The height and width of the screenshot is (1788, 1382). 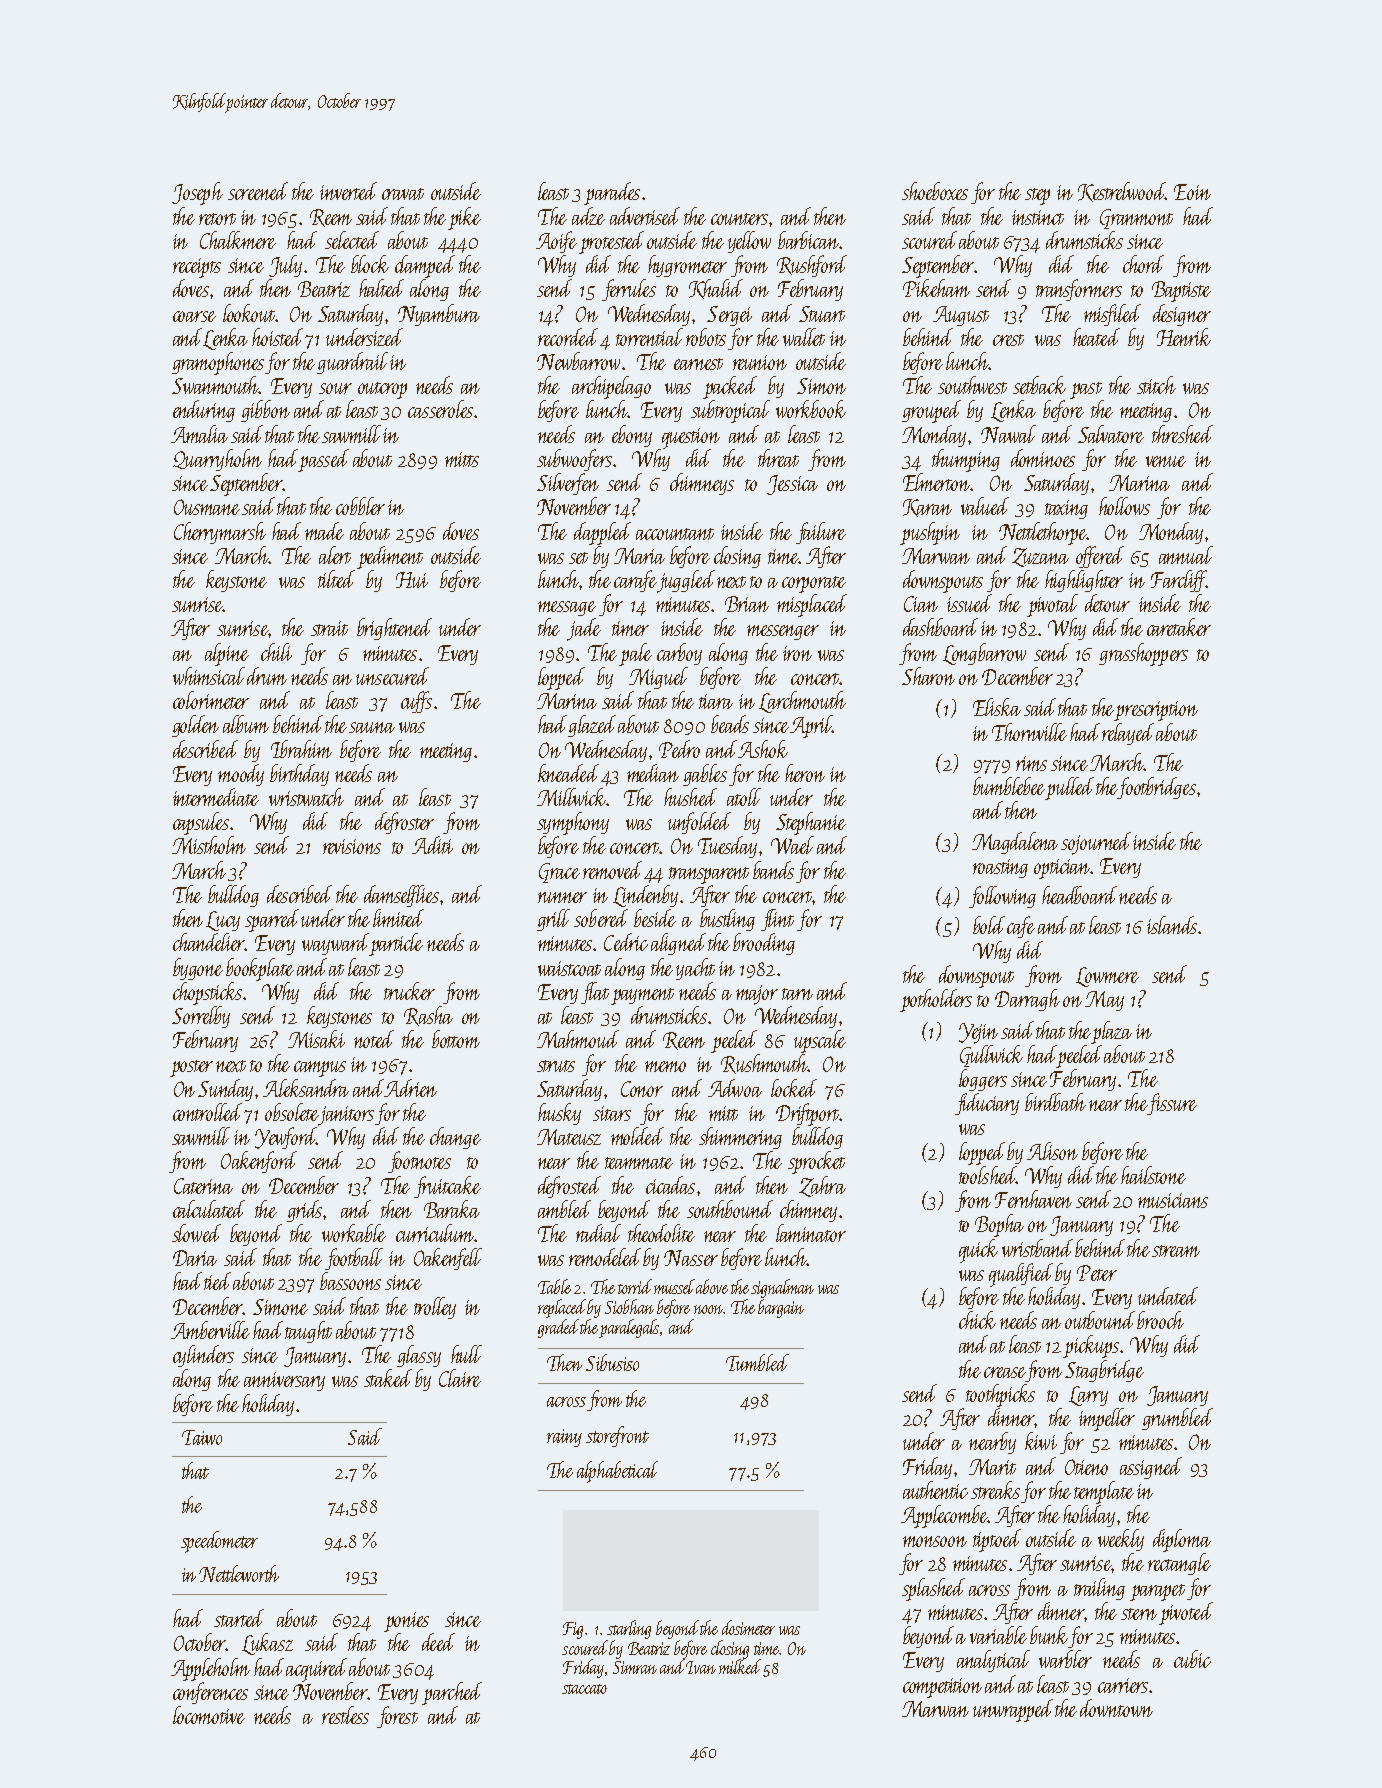 I want to click on Baraka, so click(x=452, y=1209).
